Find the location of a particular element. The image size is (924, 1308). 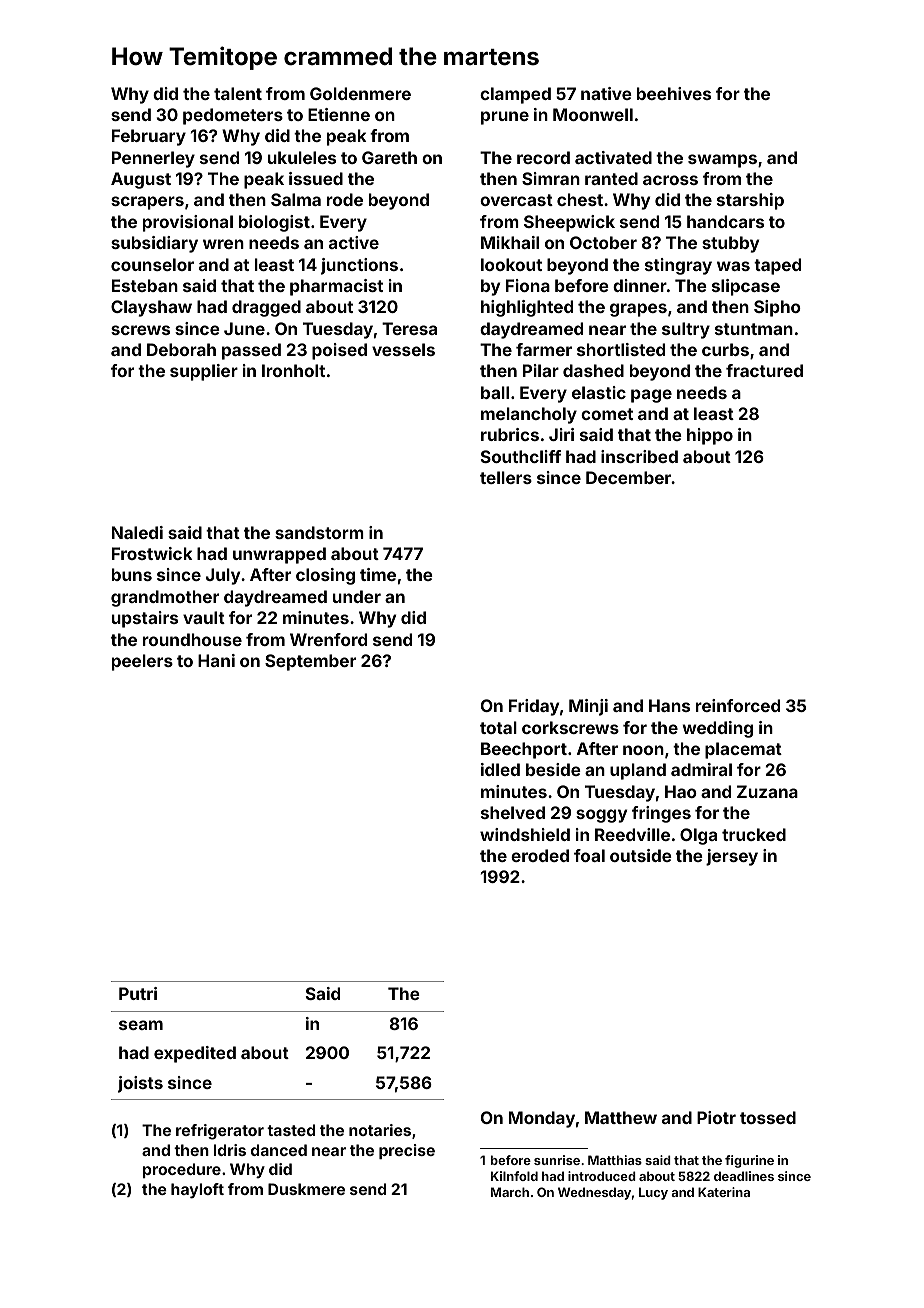

shelved is located at coordinates (513, 812).
